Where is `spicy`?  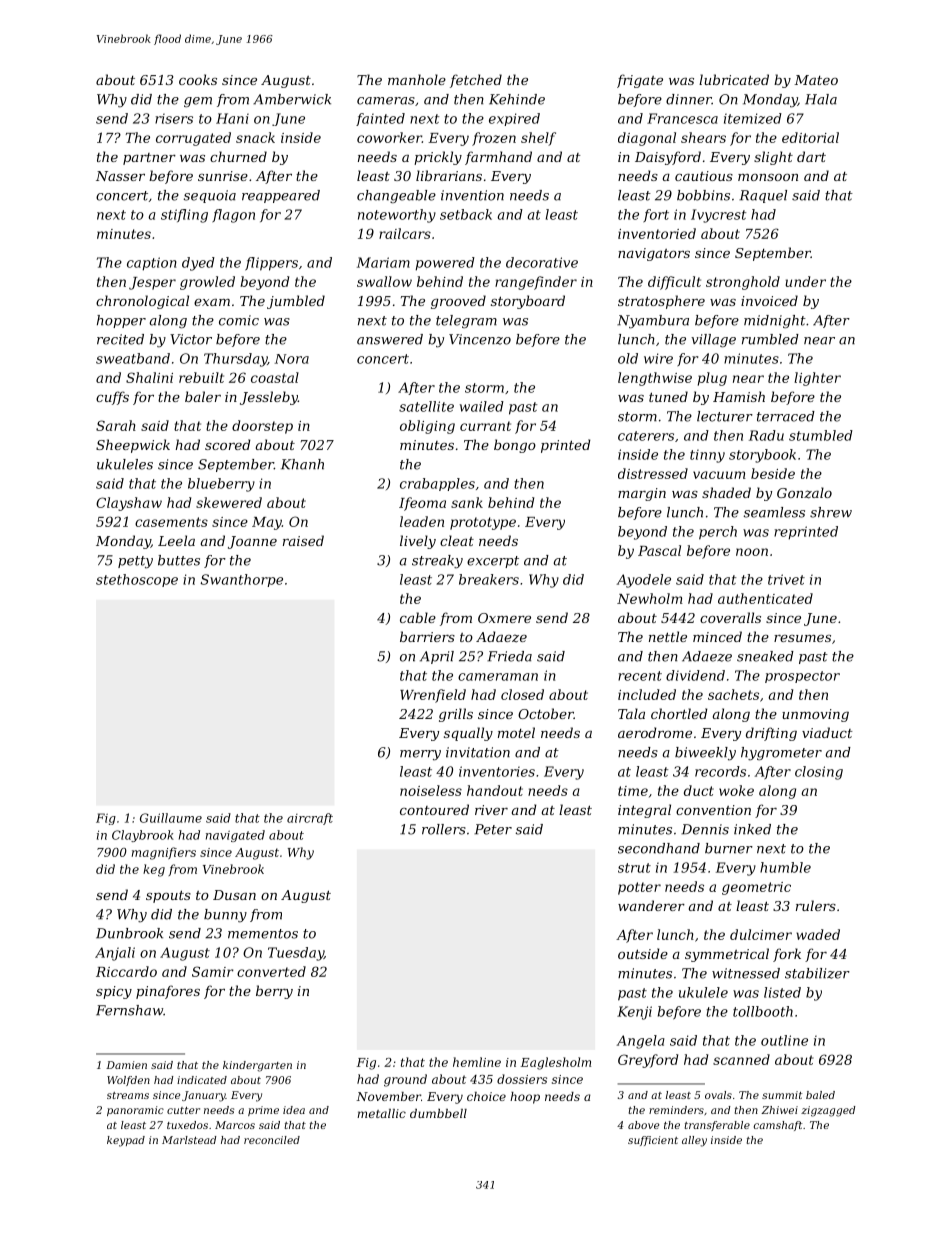 spicy is located at coordinates (114, 992).
